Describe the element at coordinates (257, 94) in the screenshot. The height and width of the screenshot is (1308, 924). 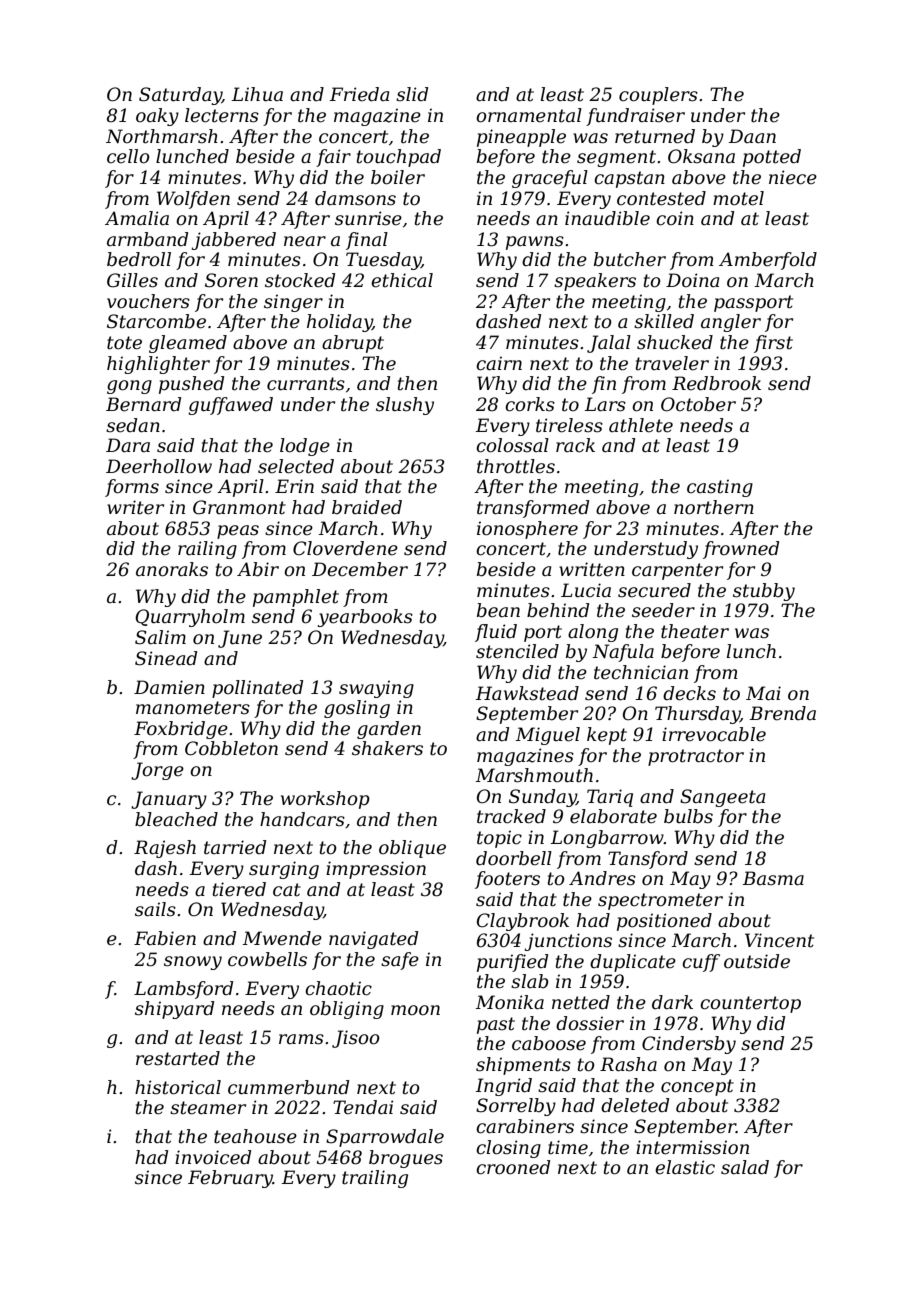
I see `Lihua` at that location.
